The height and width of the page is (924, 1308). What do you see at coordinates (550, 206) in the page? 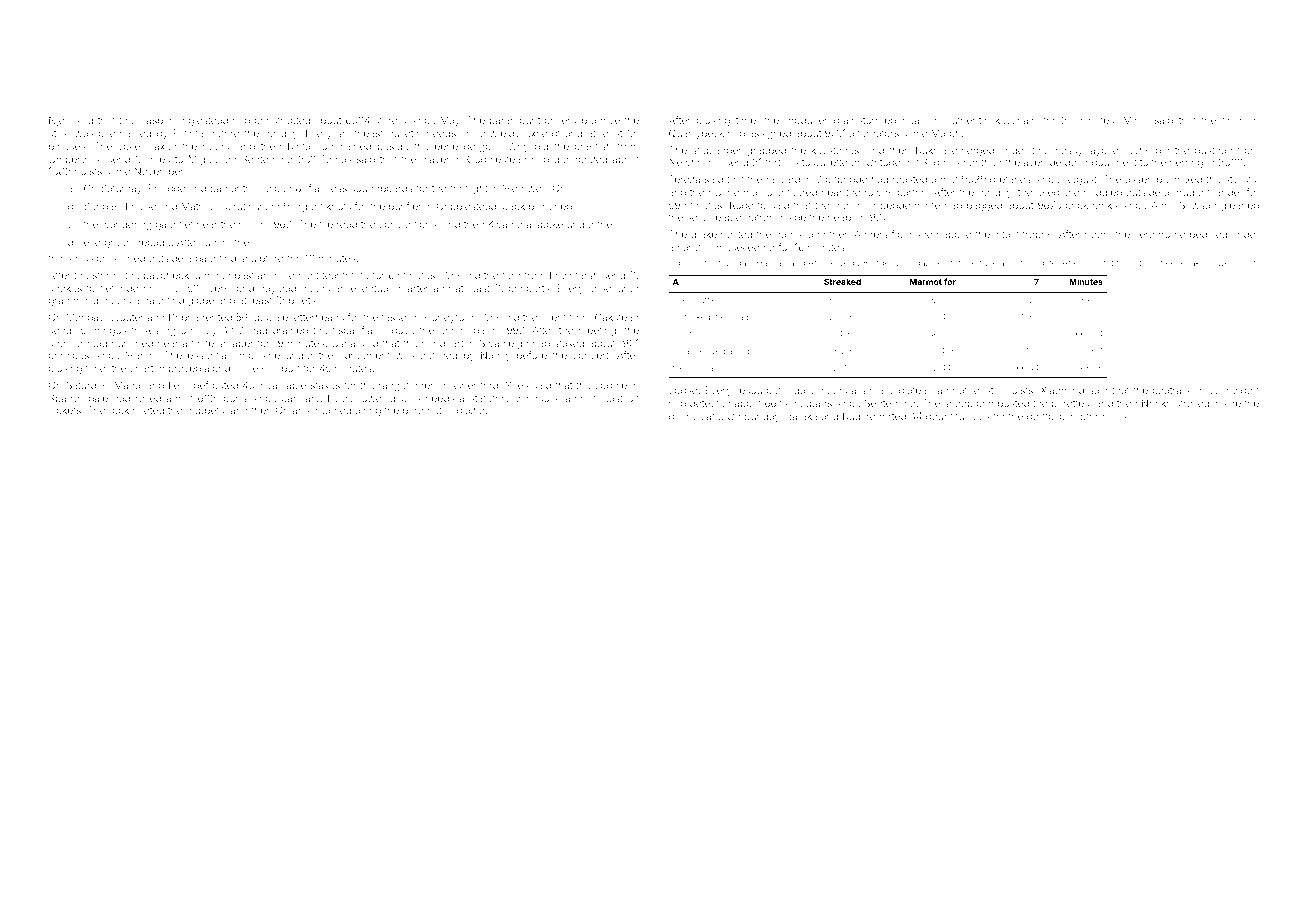
I see `blanched` at bounding box center [550, 206].
